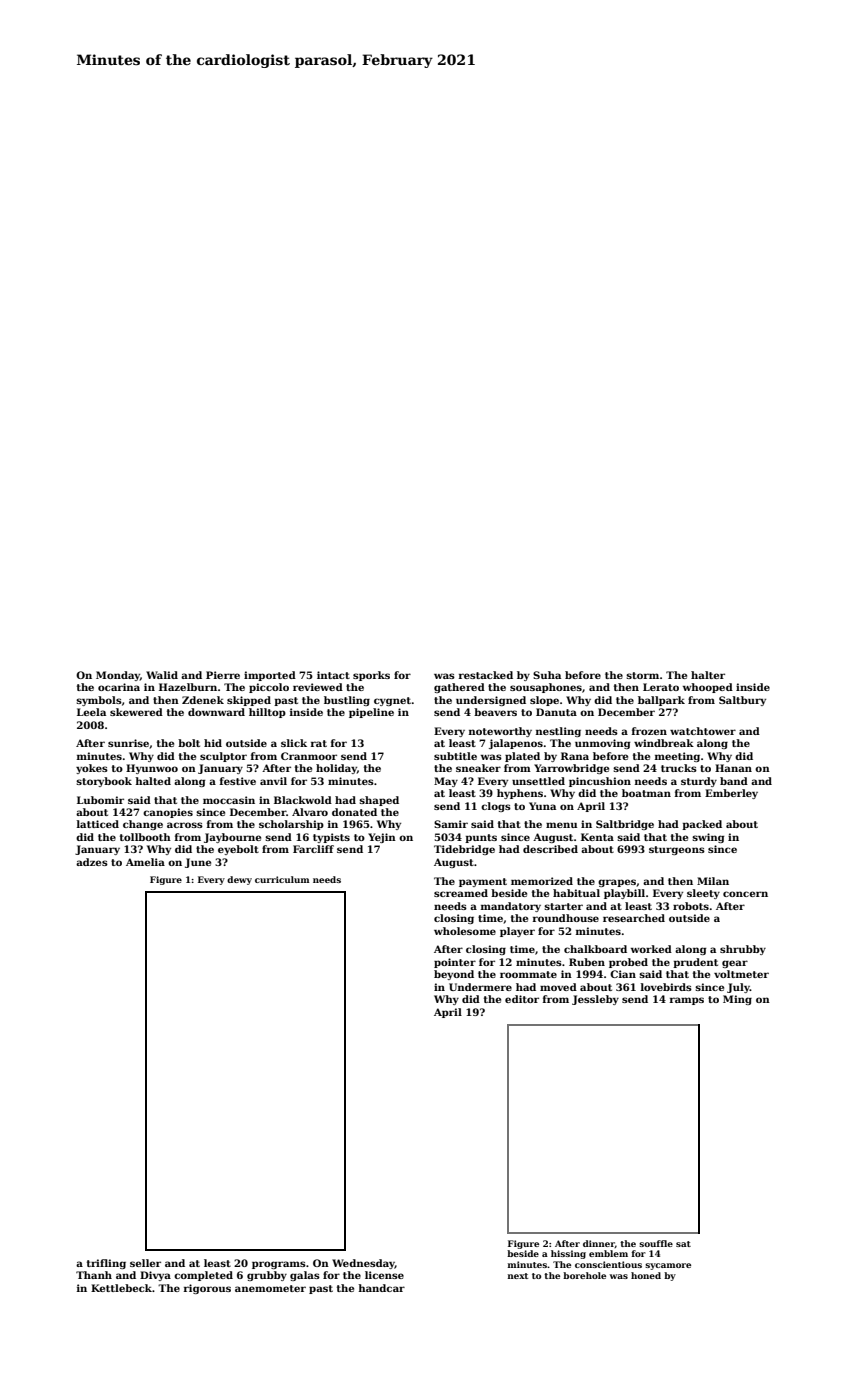 The width and height of the page is (849, 1400). Describe the element at coordinates (708, 675) in the page. I see `halter` at that location.
